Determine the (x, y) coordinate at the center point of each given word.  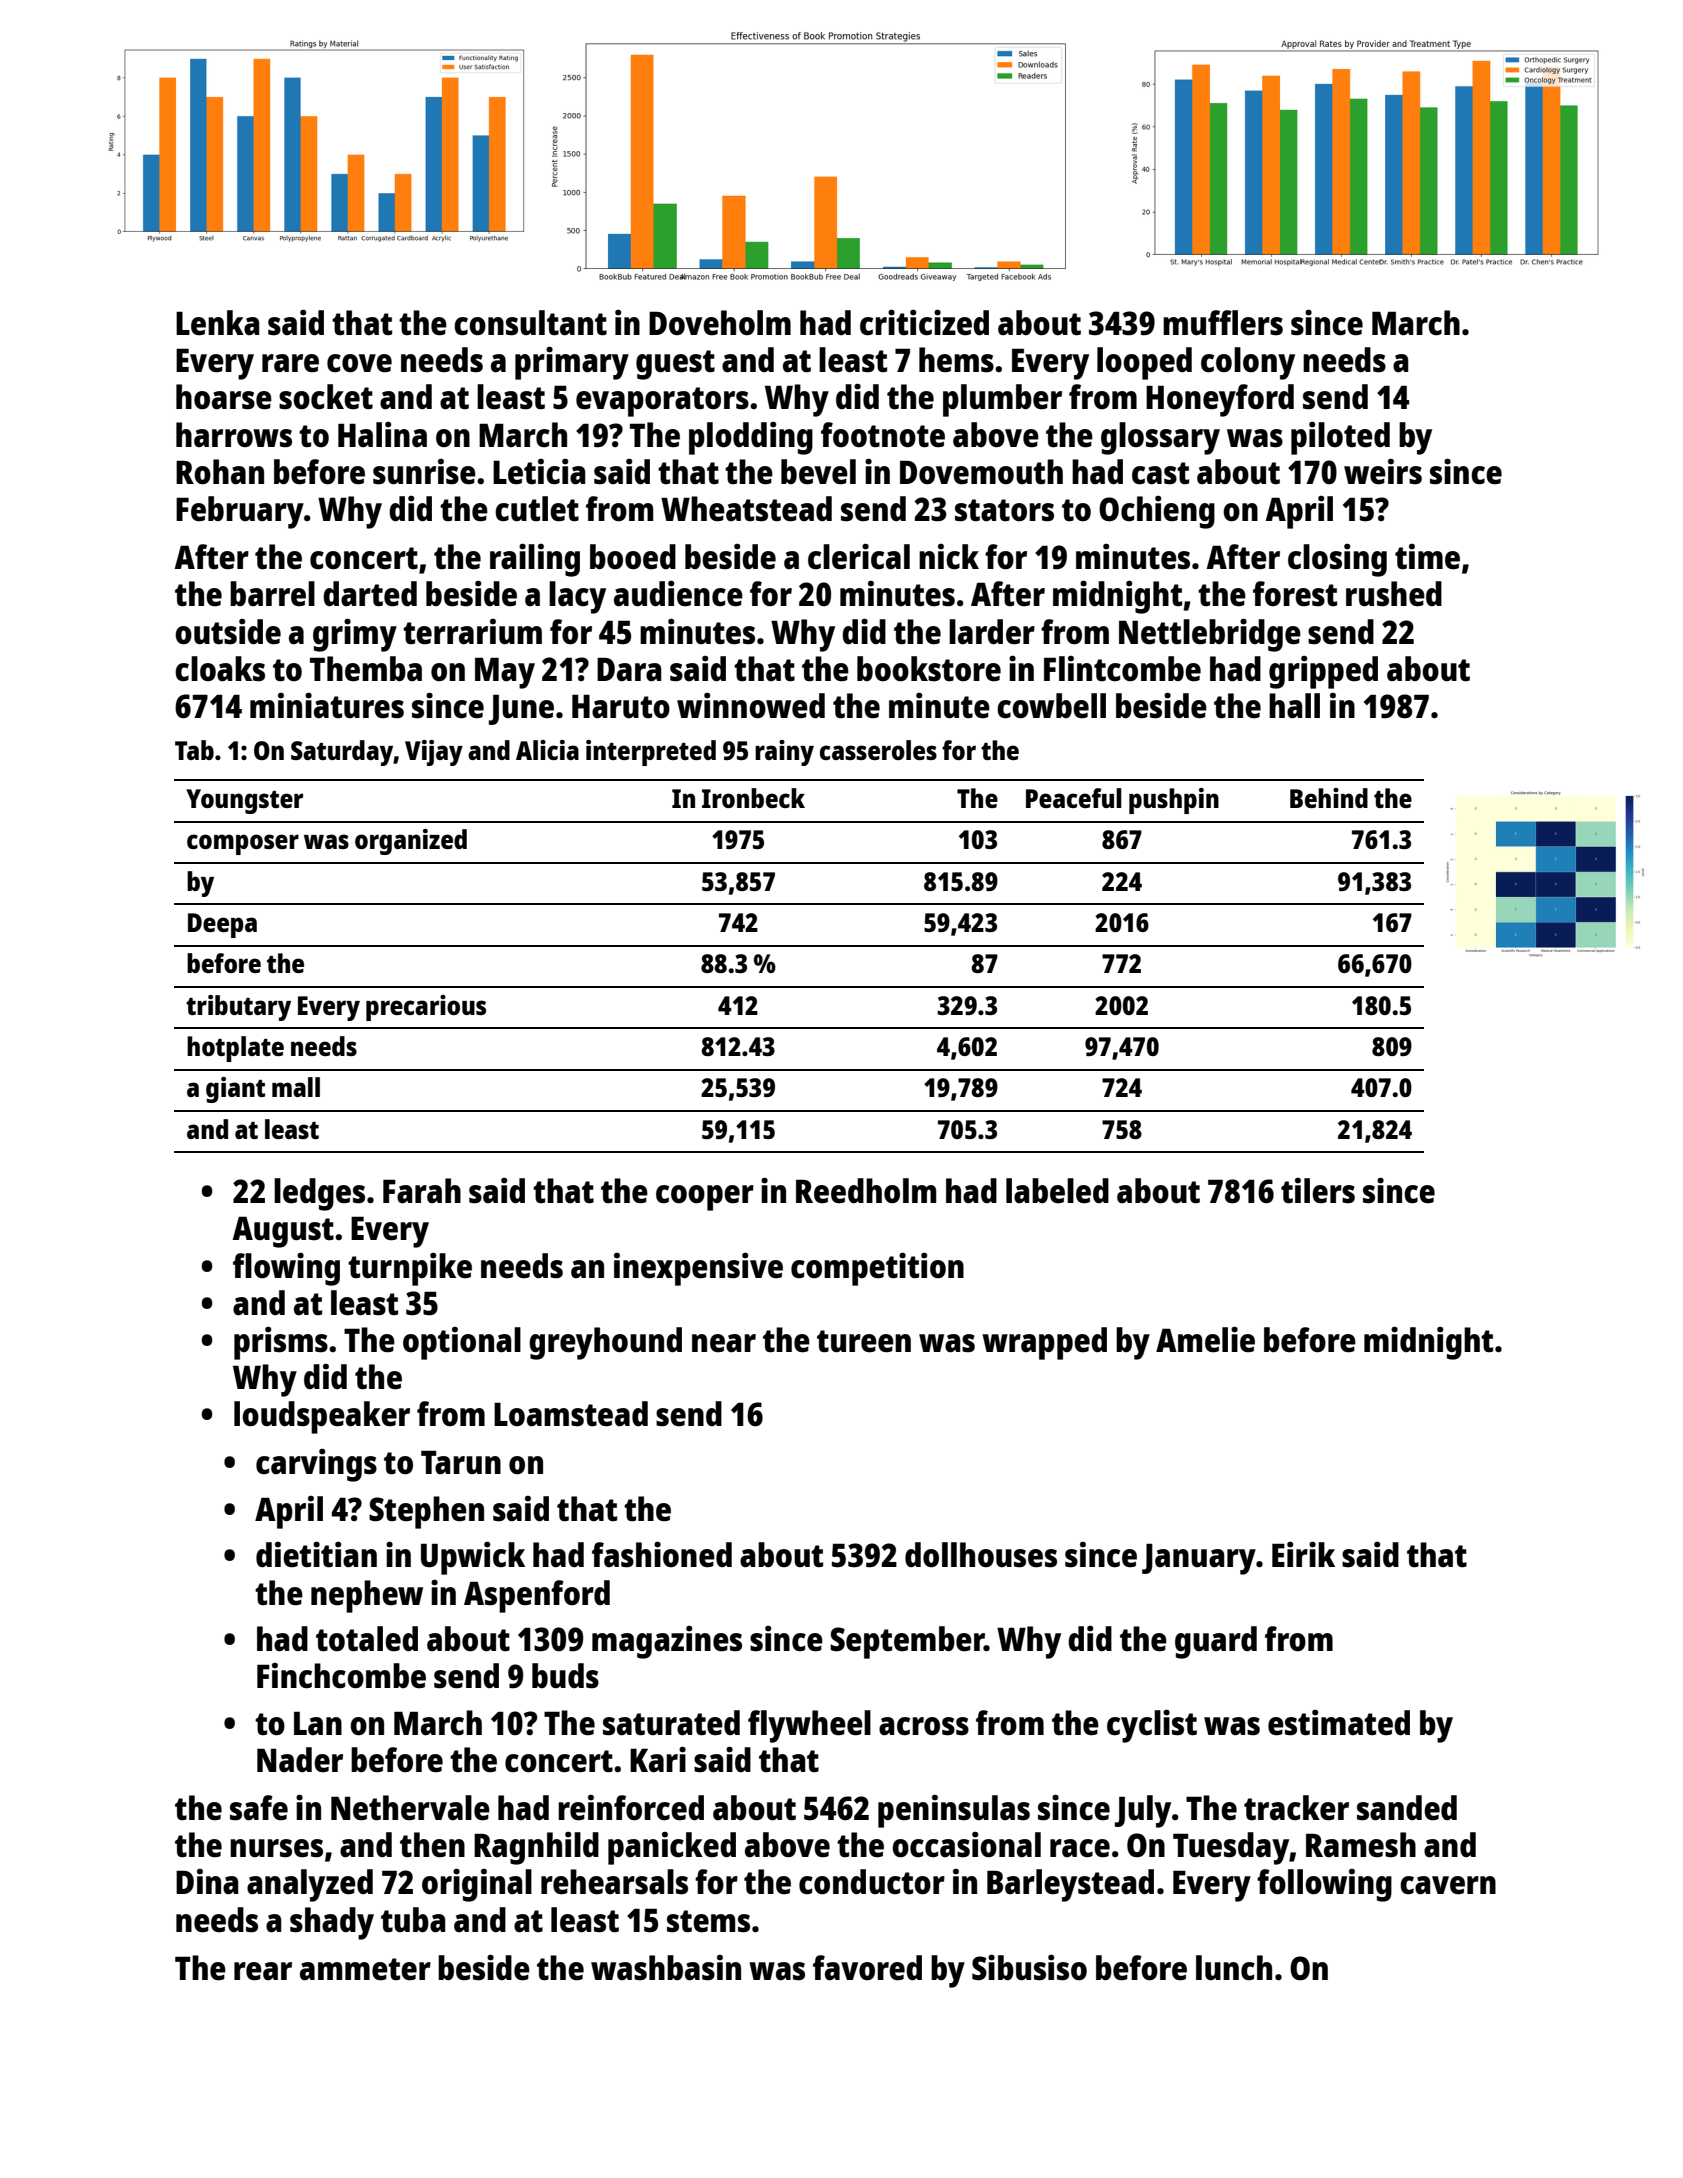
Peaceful (1074, 798)
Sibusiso (1029, 1967)
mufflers (1223, 323)
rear (263, 1971)
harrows (234, 435)
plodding (751, 438)
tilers (1318, 1191)
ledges (319, 1194)
